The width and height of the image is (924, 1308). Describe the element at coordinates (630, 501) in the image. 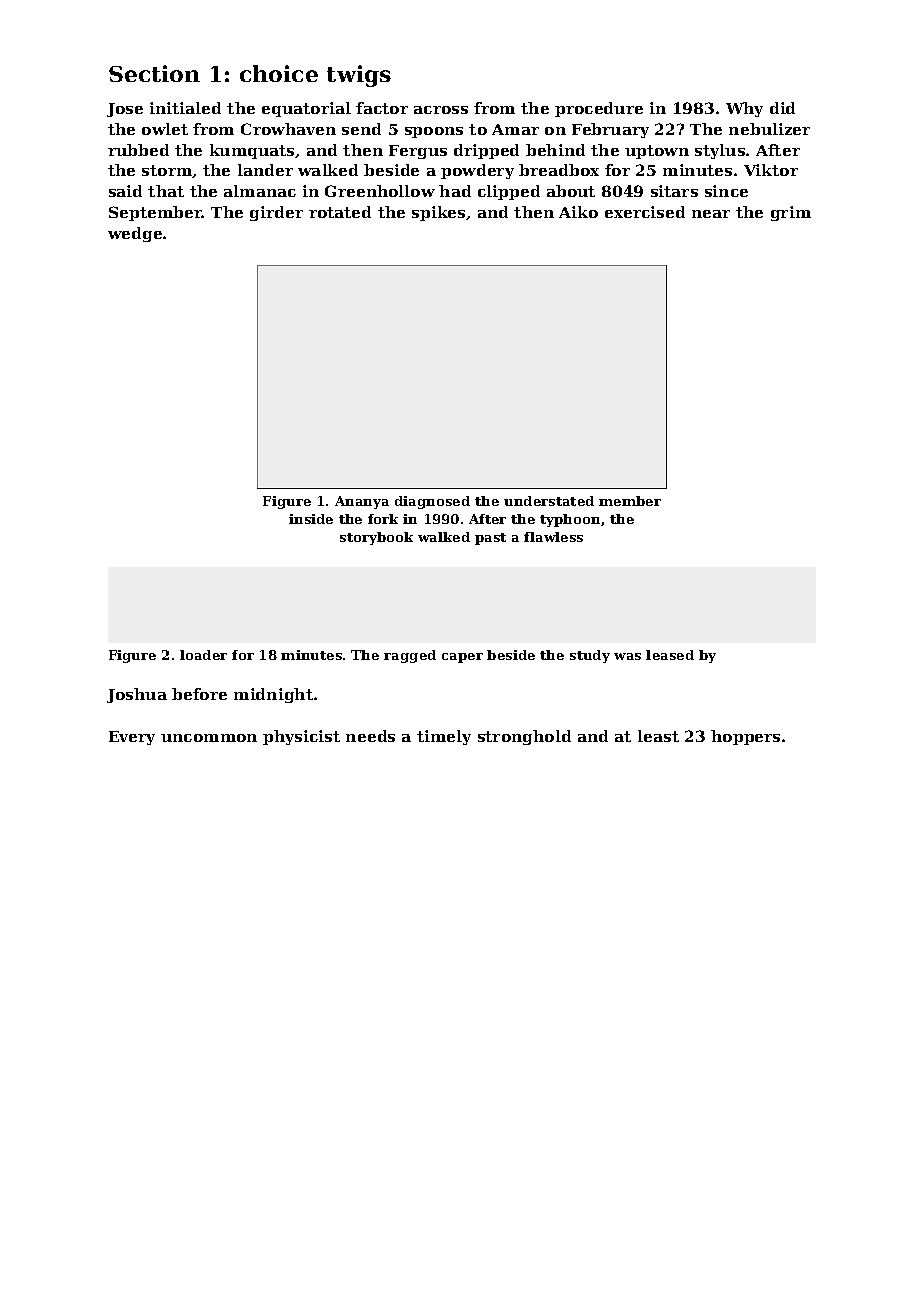

I see `member` at that location.
